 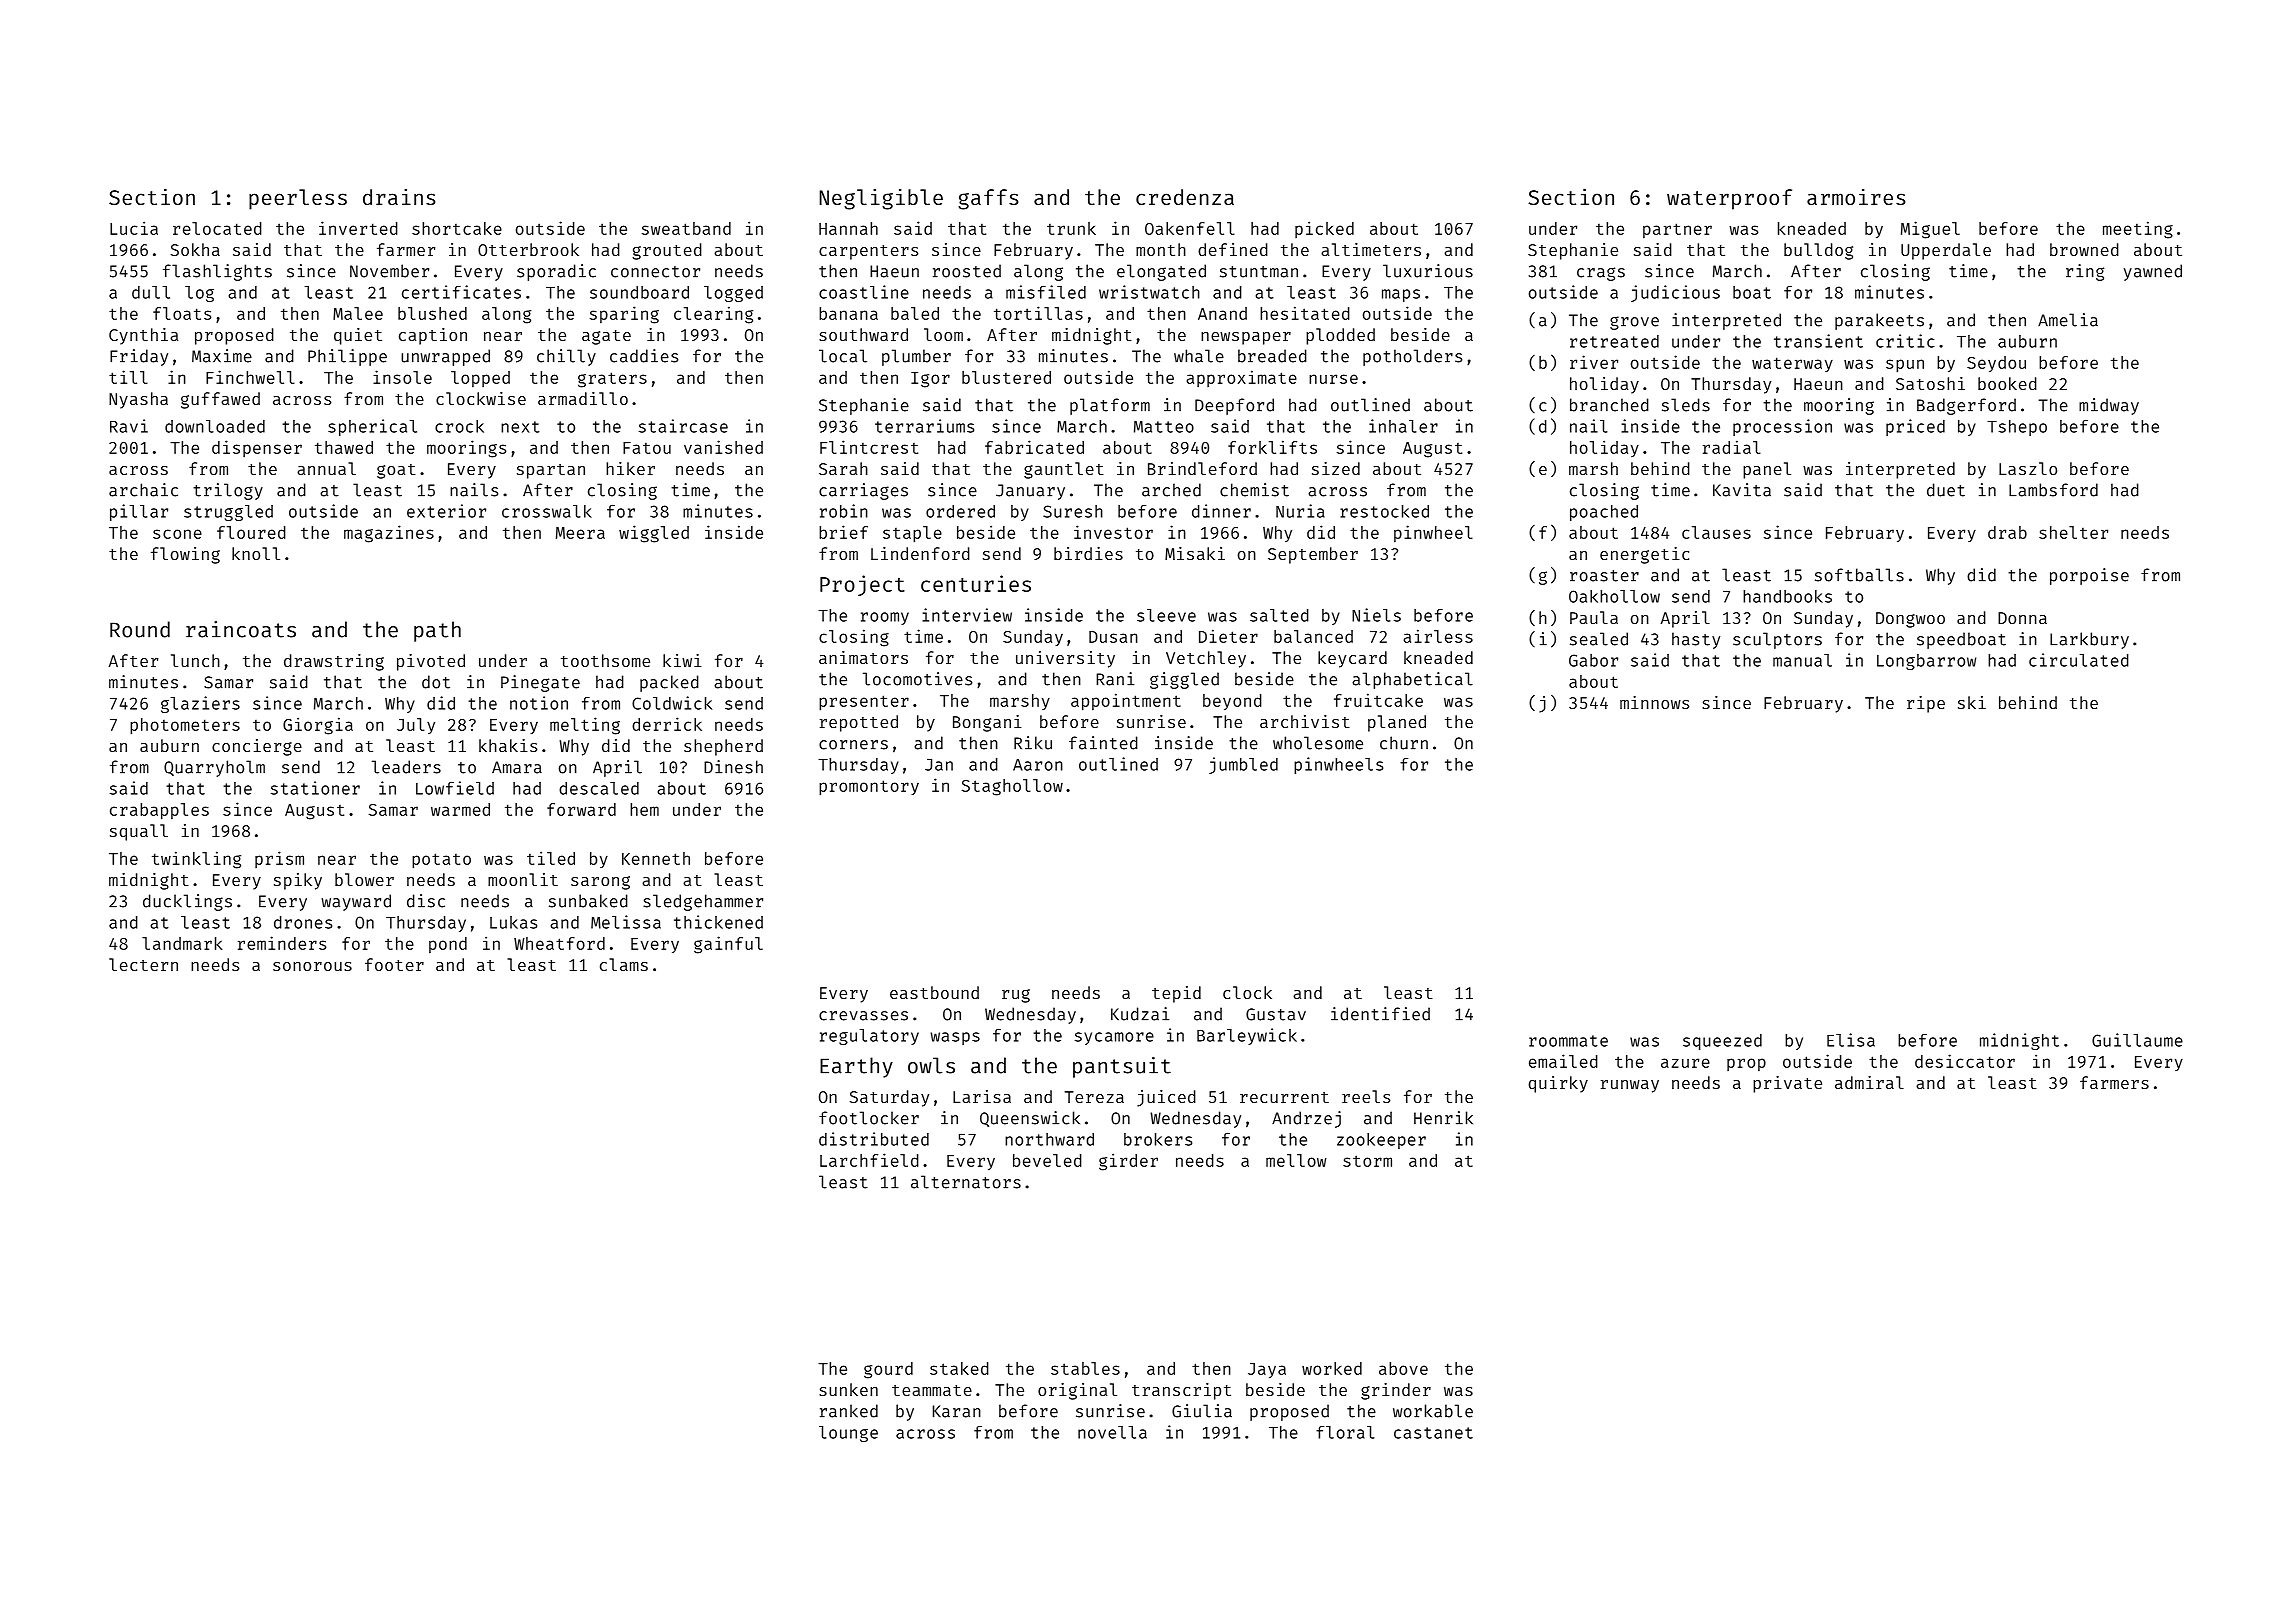 I want to click on drains, so click(x=399, y=197).
